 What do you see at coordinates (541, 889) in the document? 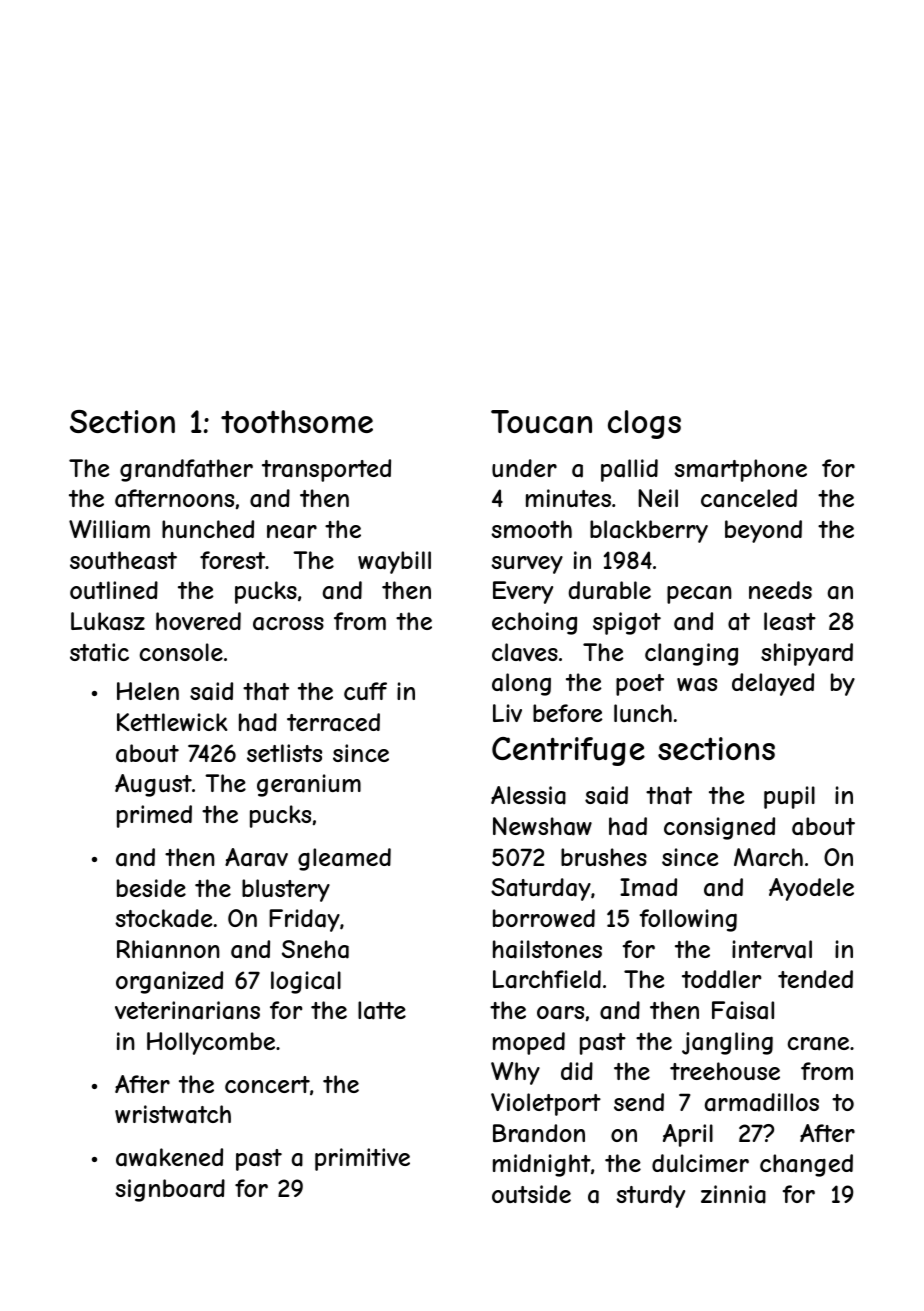
I see `Saturday` at bounding box center [541, 889].
